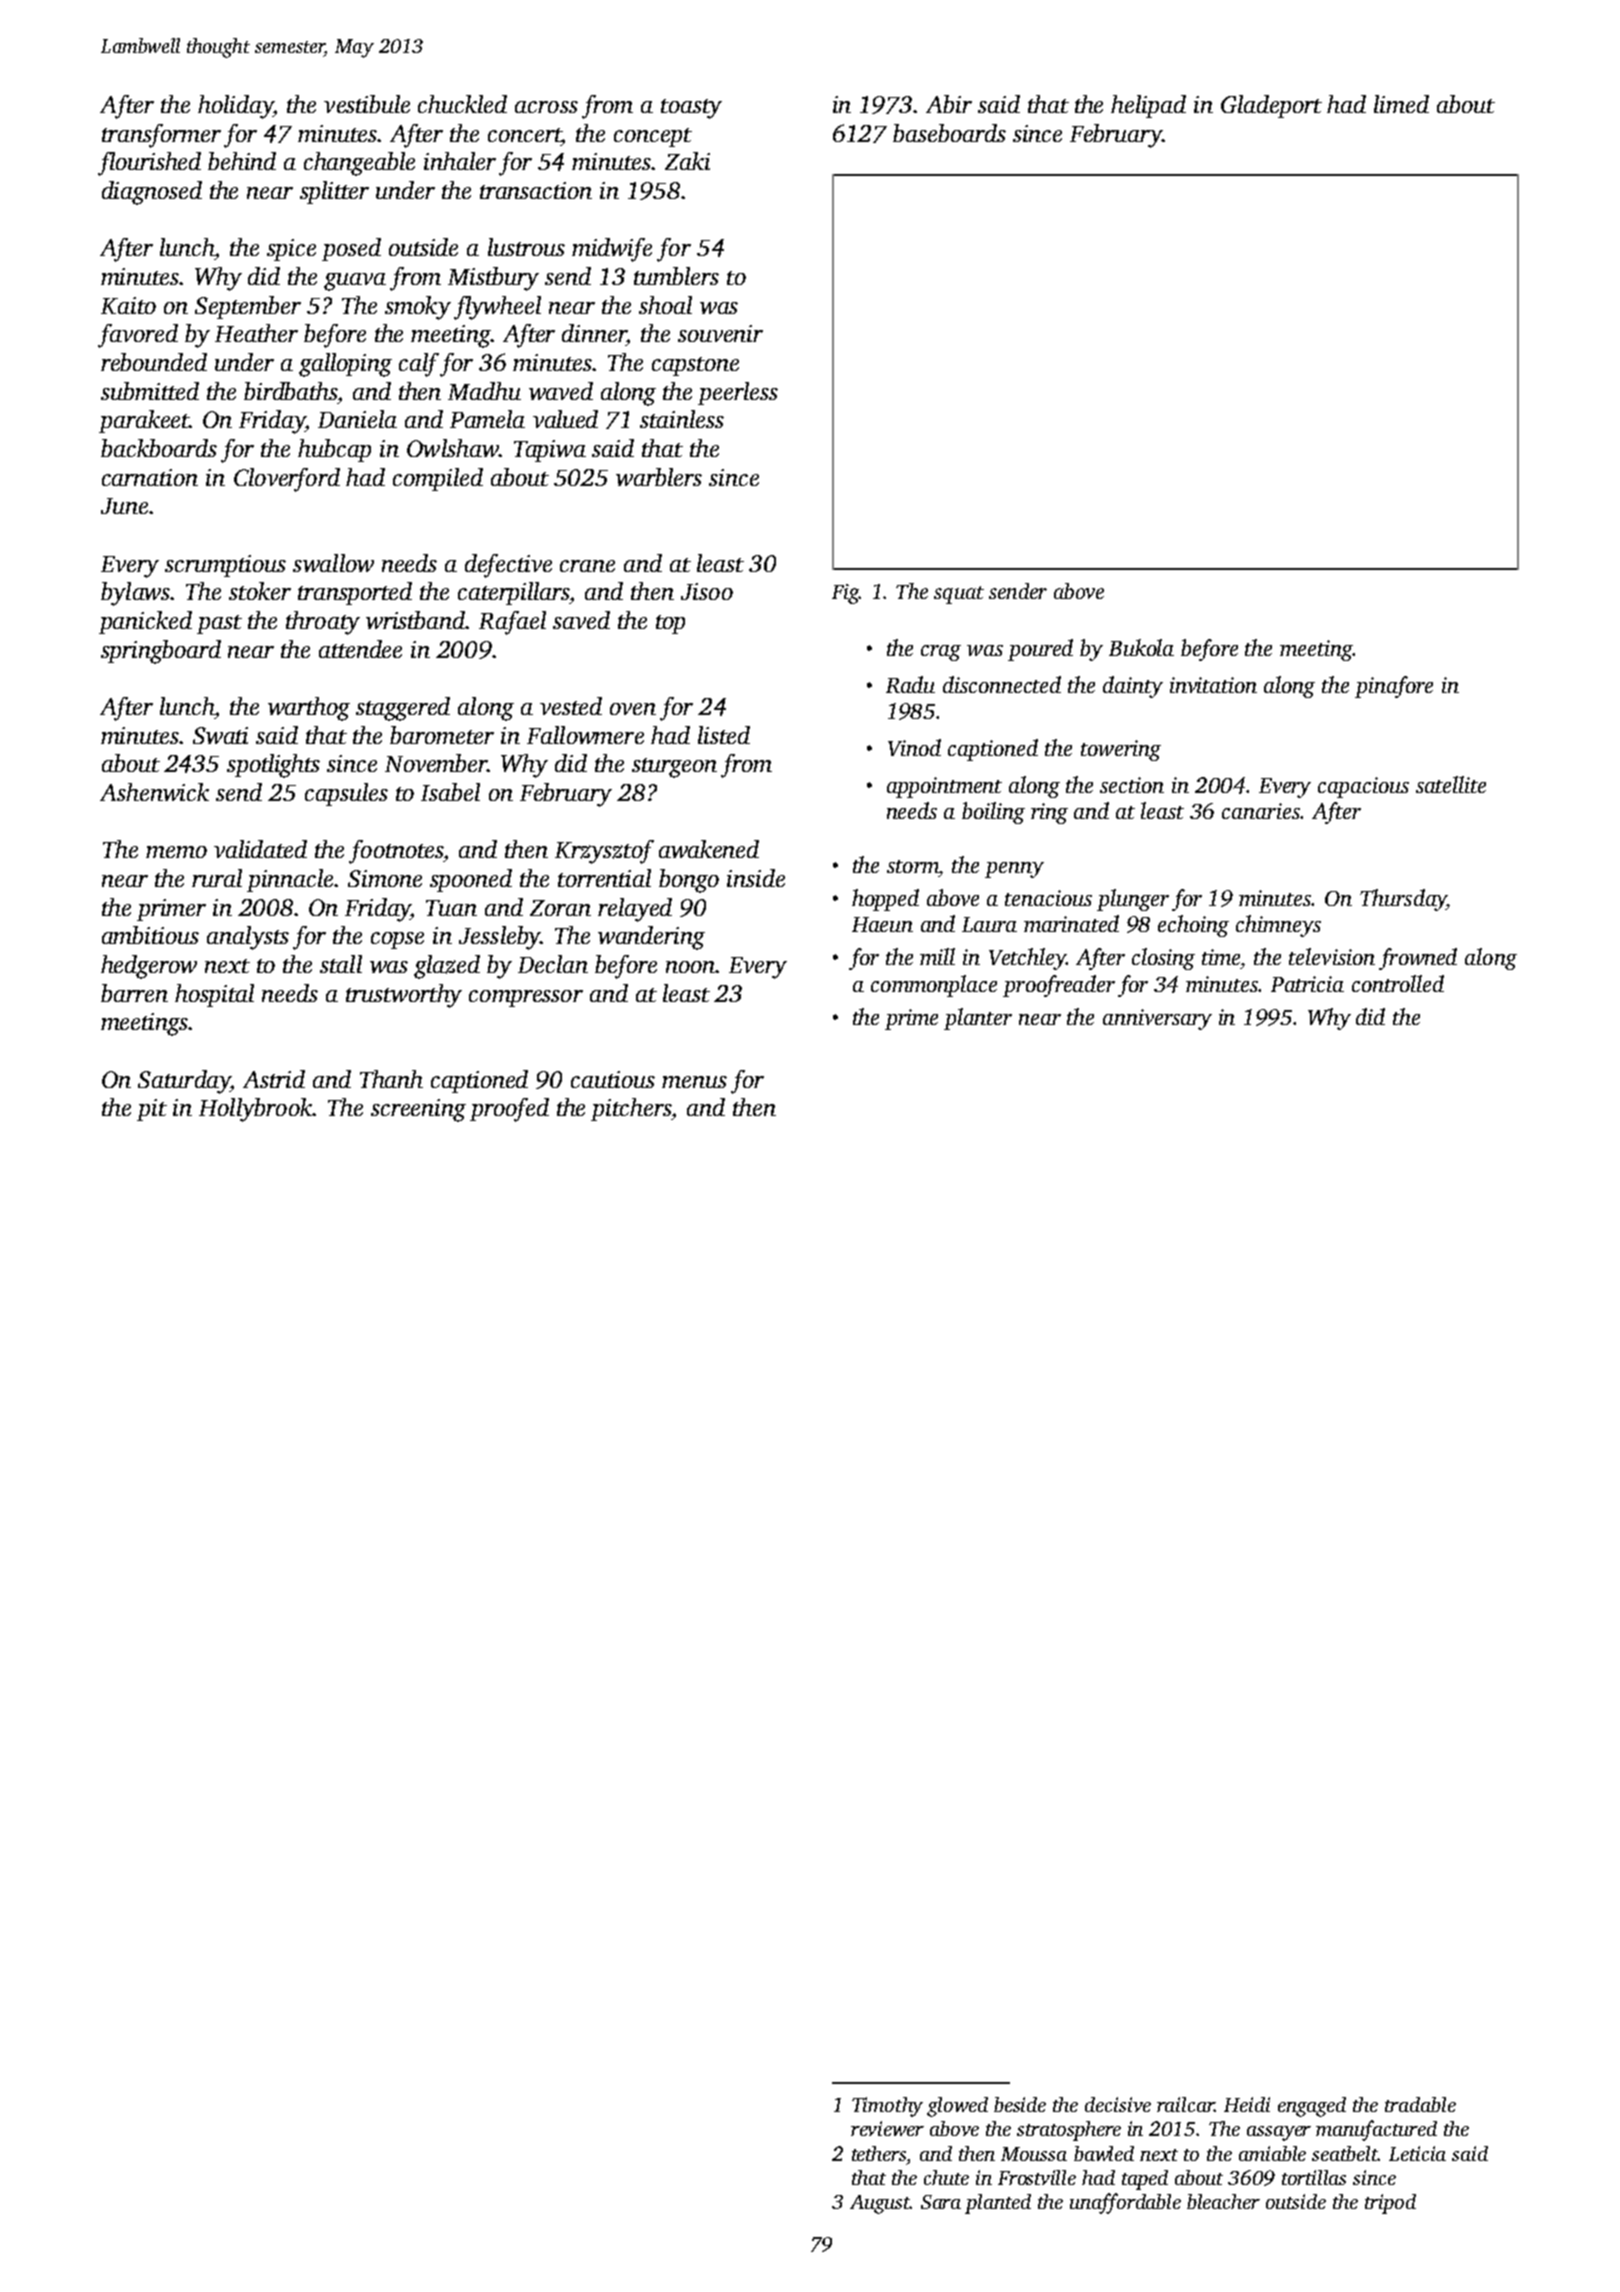 The width and height of the image is (1620, 2292). What do you see at coordinates (1020, 2104) in the image?
I see `beside` at bounding box center [1020, 2104].
